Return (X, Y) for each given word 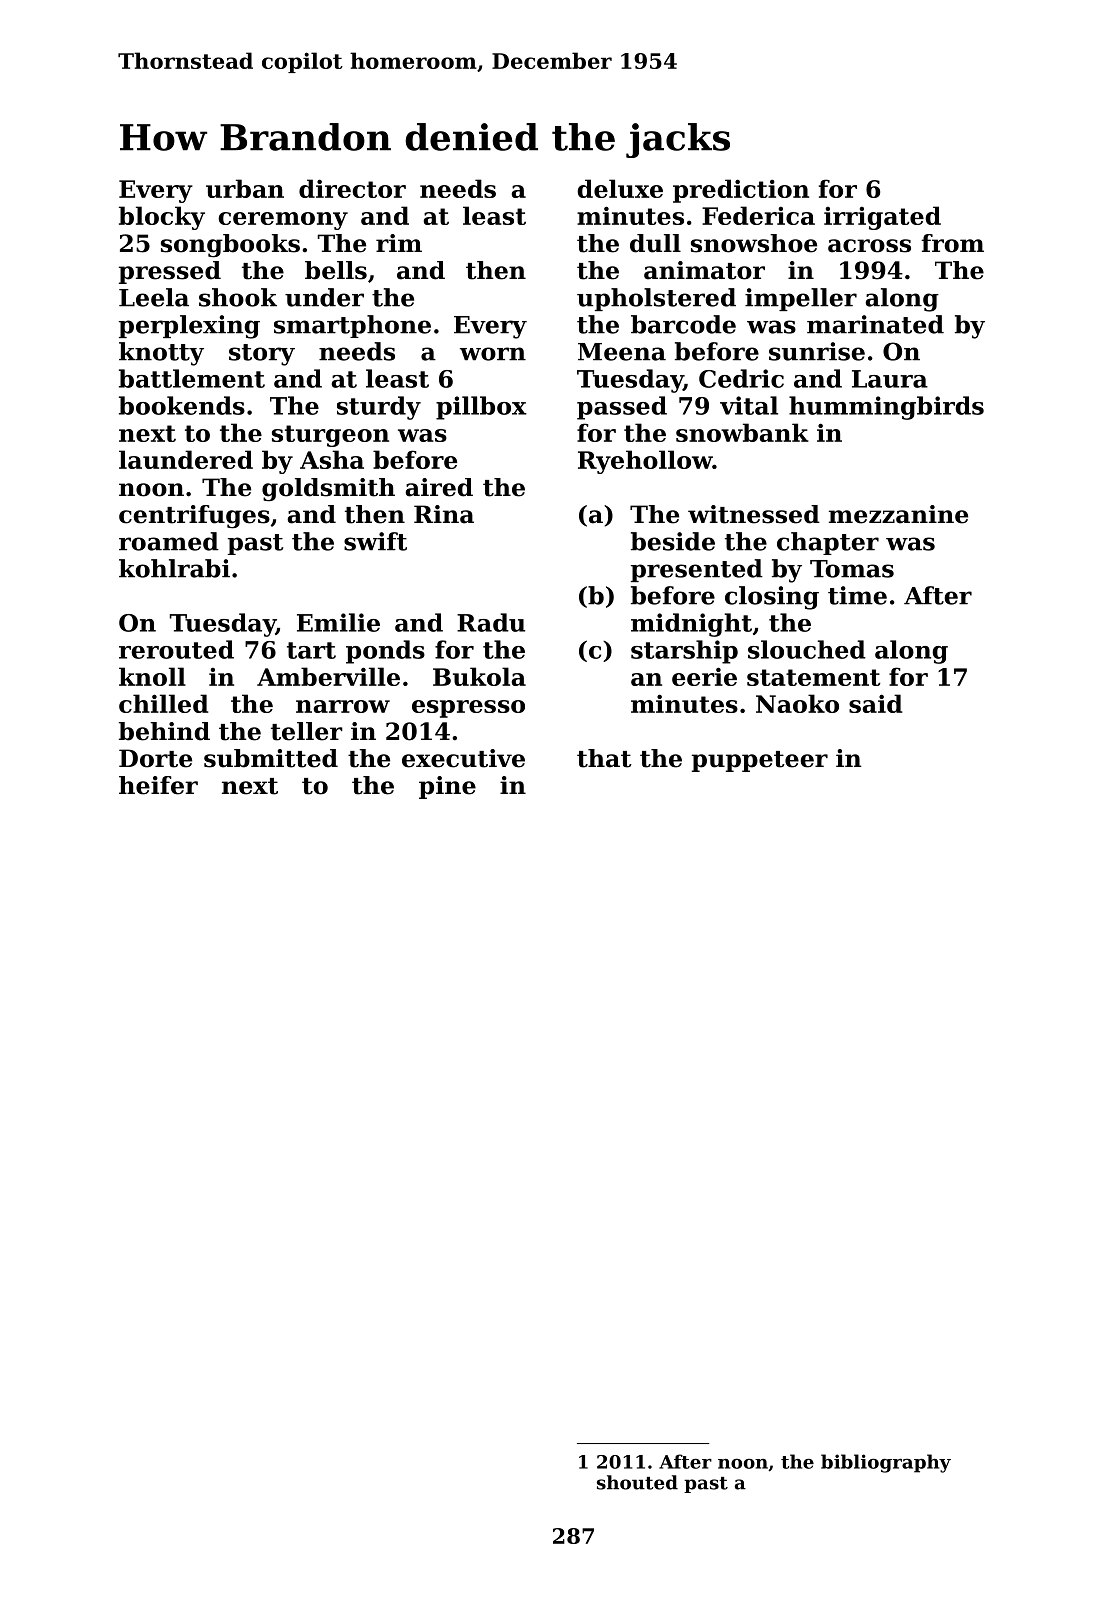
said (875, 703)
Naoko (797, 703)
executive (463, 758)
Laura (890, 379)
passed (622, 408)
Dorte (155, 758)
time (857, 595)
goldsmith (328, 490)
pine (447, 787)
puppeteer (760, 761)
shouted (637, 1482)
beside (673, 541)
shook (238, 297)
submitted (271, 758)
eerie (704, 676)
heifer (158, 785)
